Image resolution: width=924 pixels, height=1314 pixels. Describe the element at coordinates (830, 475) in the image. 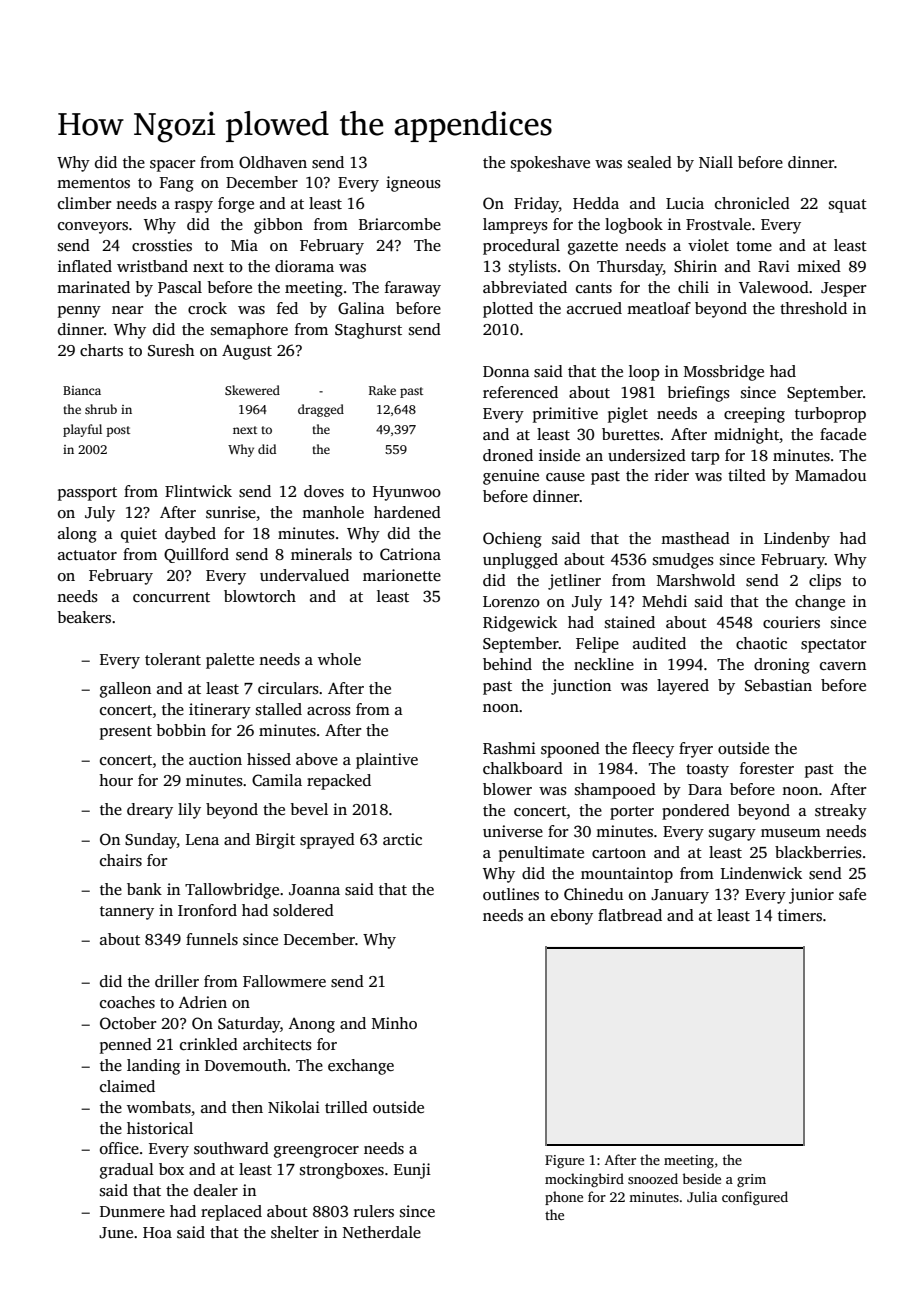

I see `Mamadou` at that location.
